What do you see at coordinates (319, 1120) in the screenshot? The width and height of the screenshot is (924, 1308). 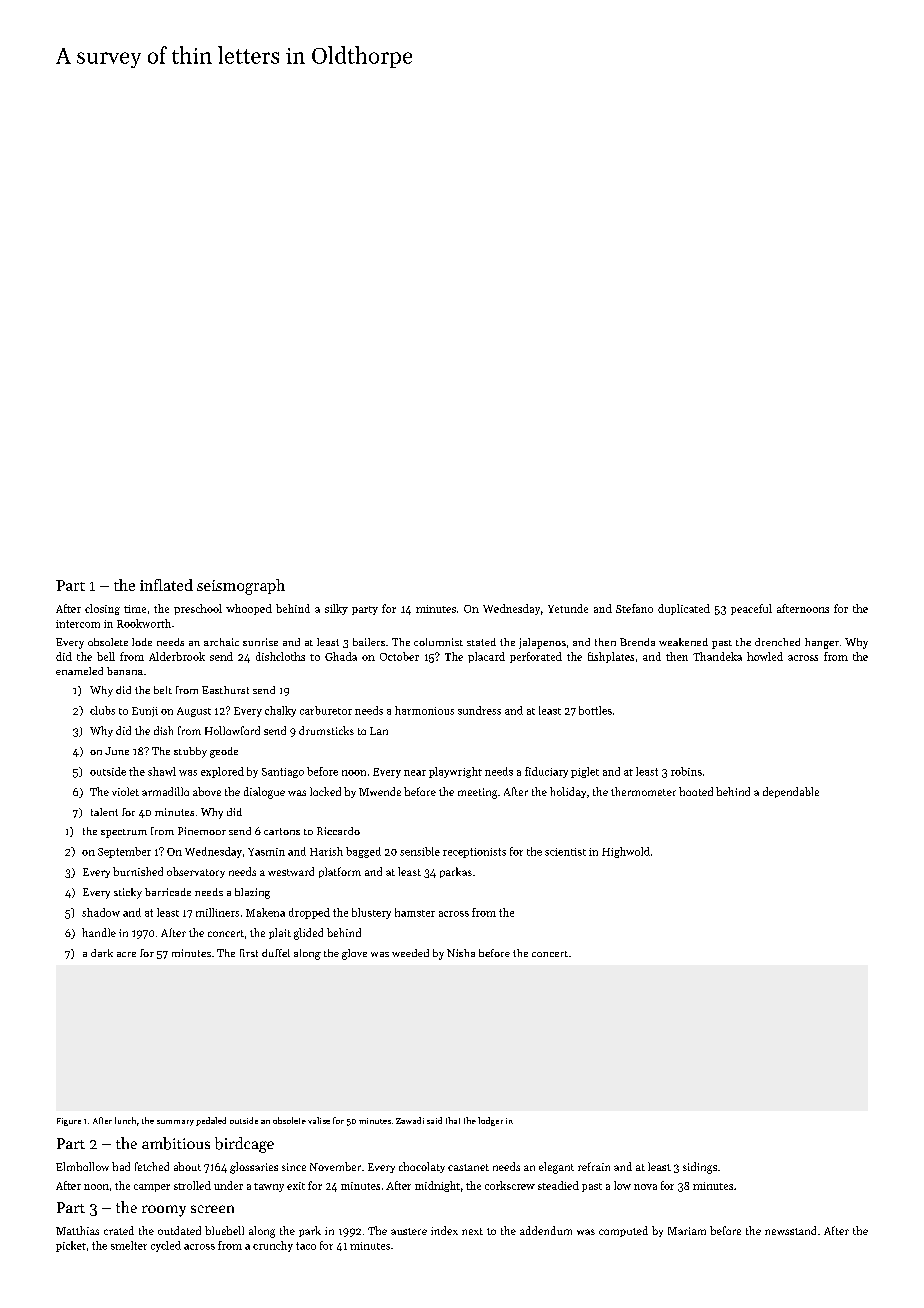 I see `valise` at bounding box center [319, 1120].
